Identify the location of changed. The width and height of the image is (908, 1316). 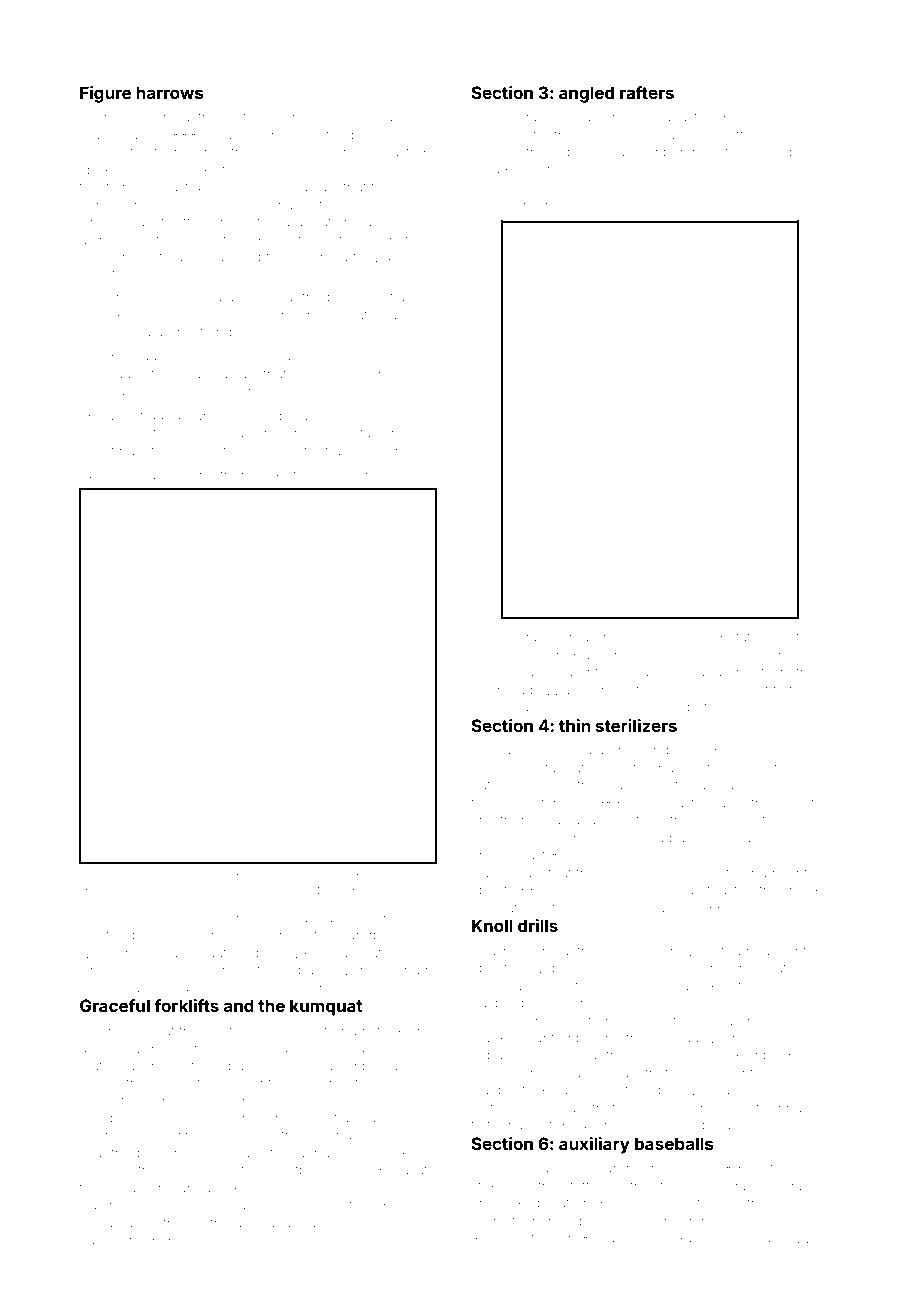
(710, 673).
